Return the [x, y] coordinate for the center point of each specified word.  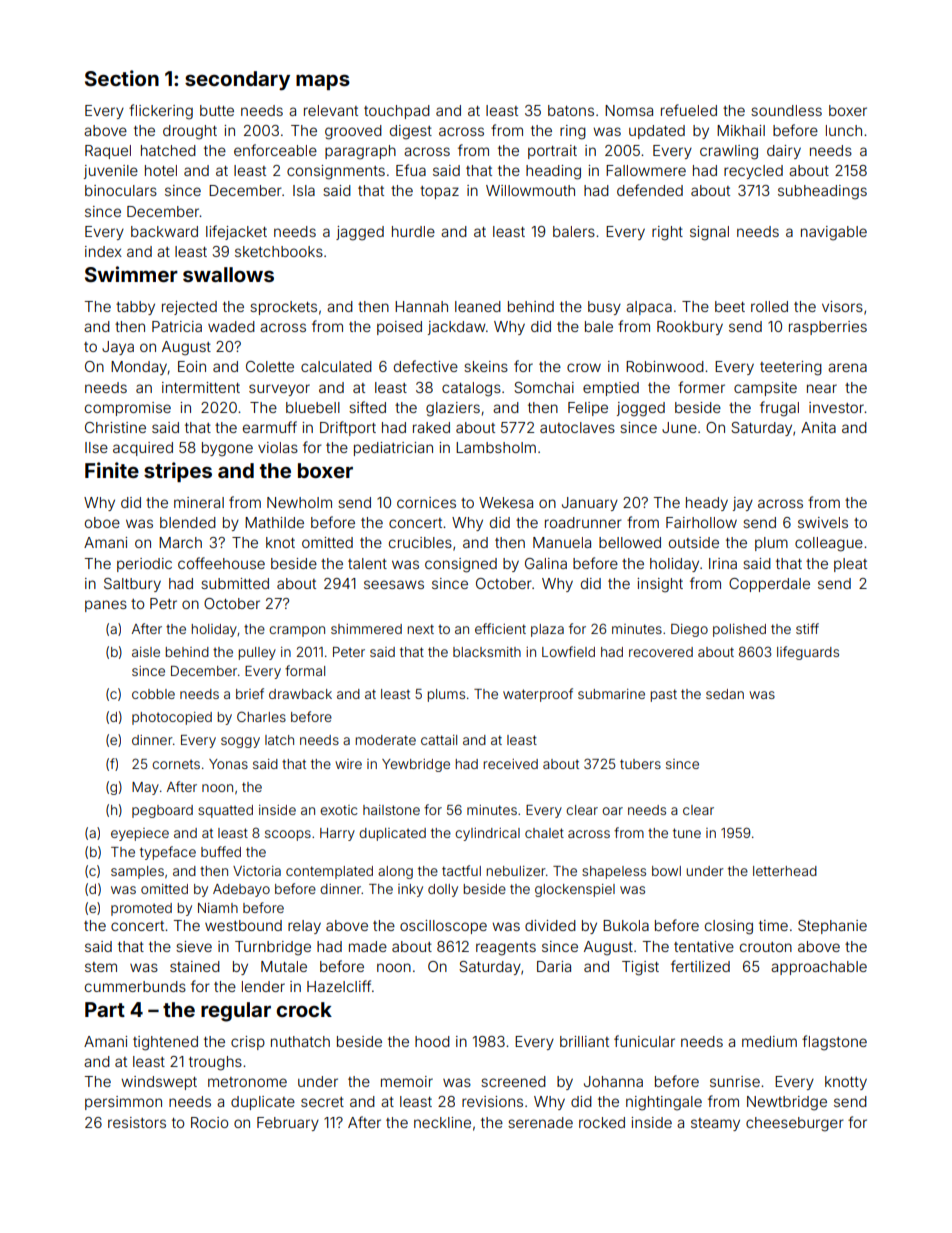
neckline [442, 1122]
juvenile [111, 172]
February [288, 1124]
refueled [689, 110]
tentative [704, 946]
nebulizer [516, 871]
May [145, 788]
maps [323, 82]
